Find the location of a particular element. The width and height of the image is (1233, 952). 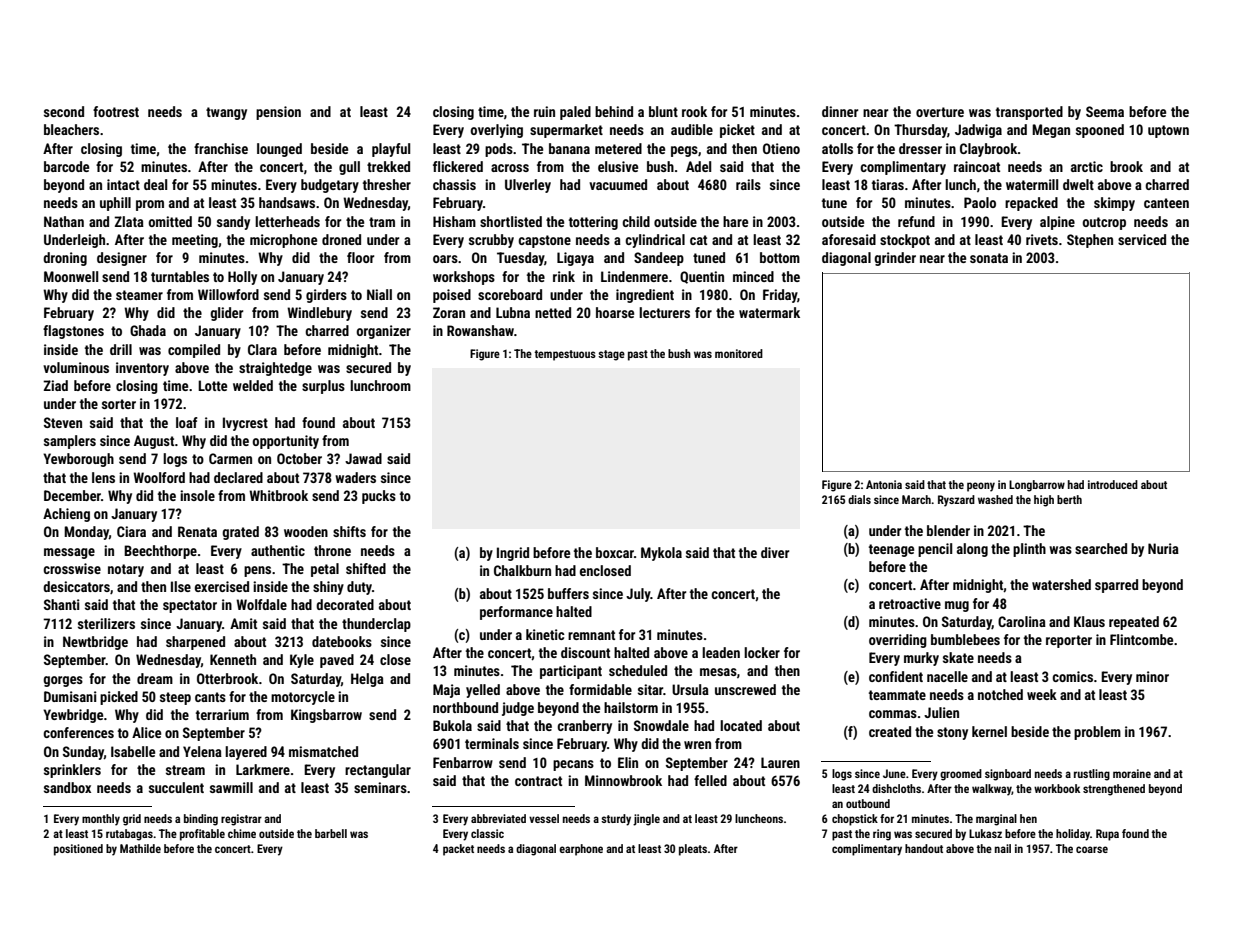

workbook is located at coordinates (1057, 788).
